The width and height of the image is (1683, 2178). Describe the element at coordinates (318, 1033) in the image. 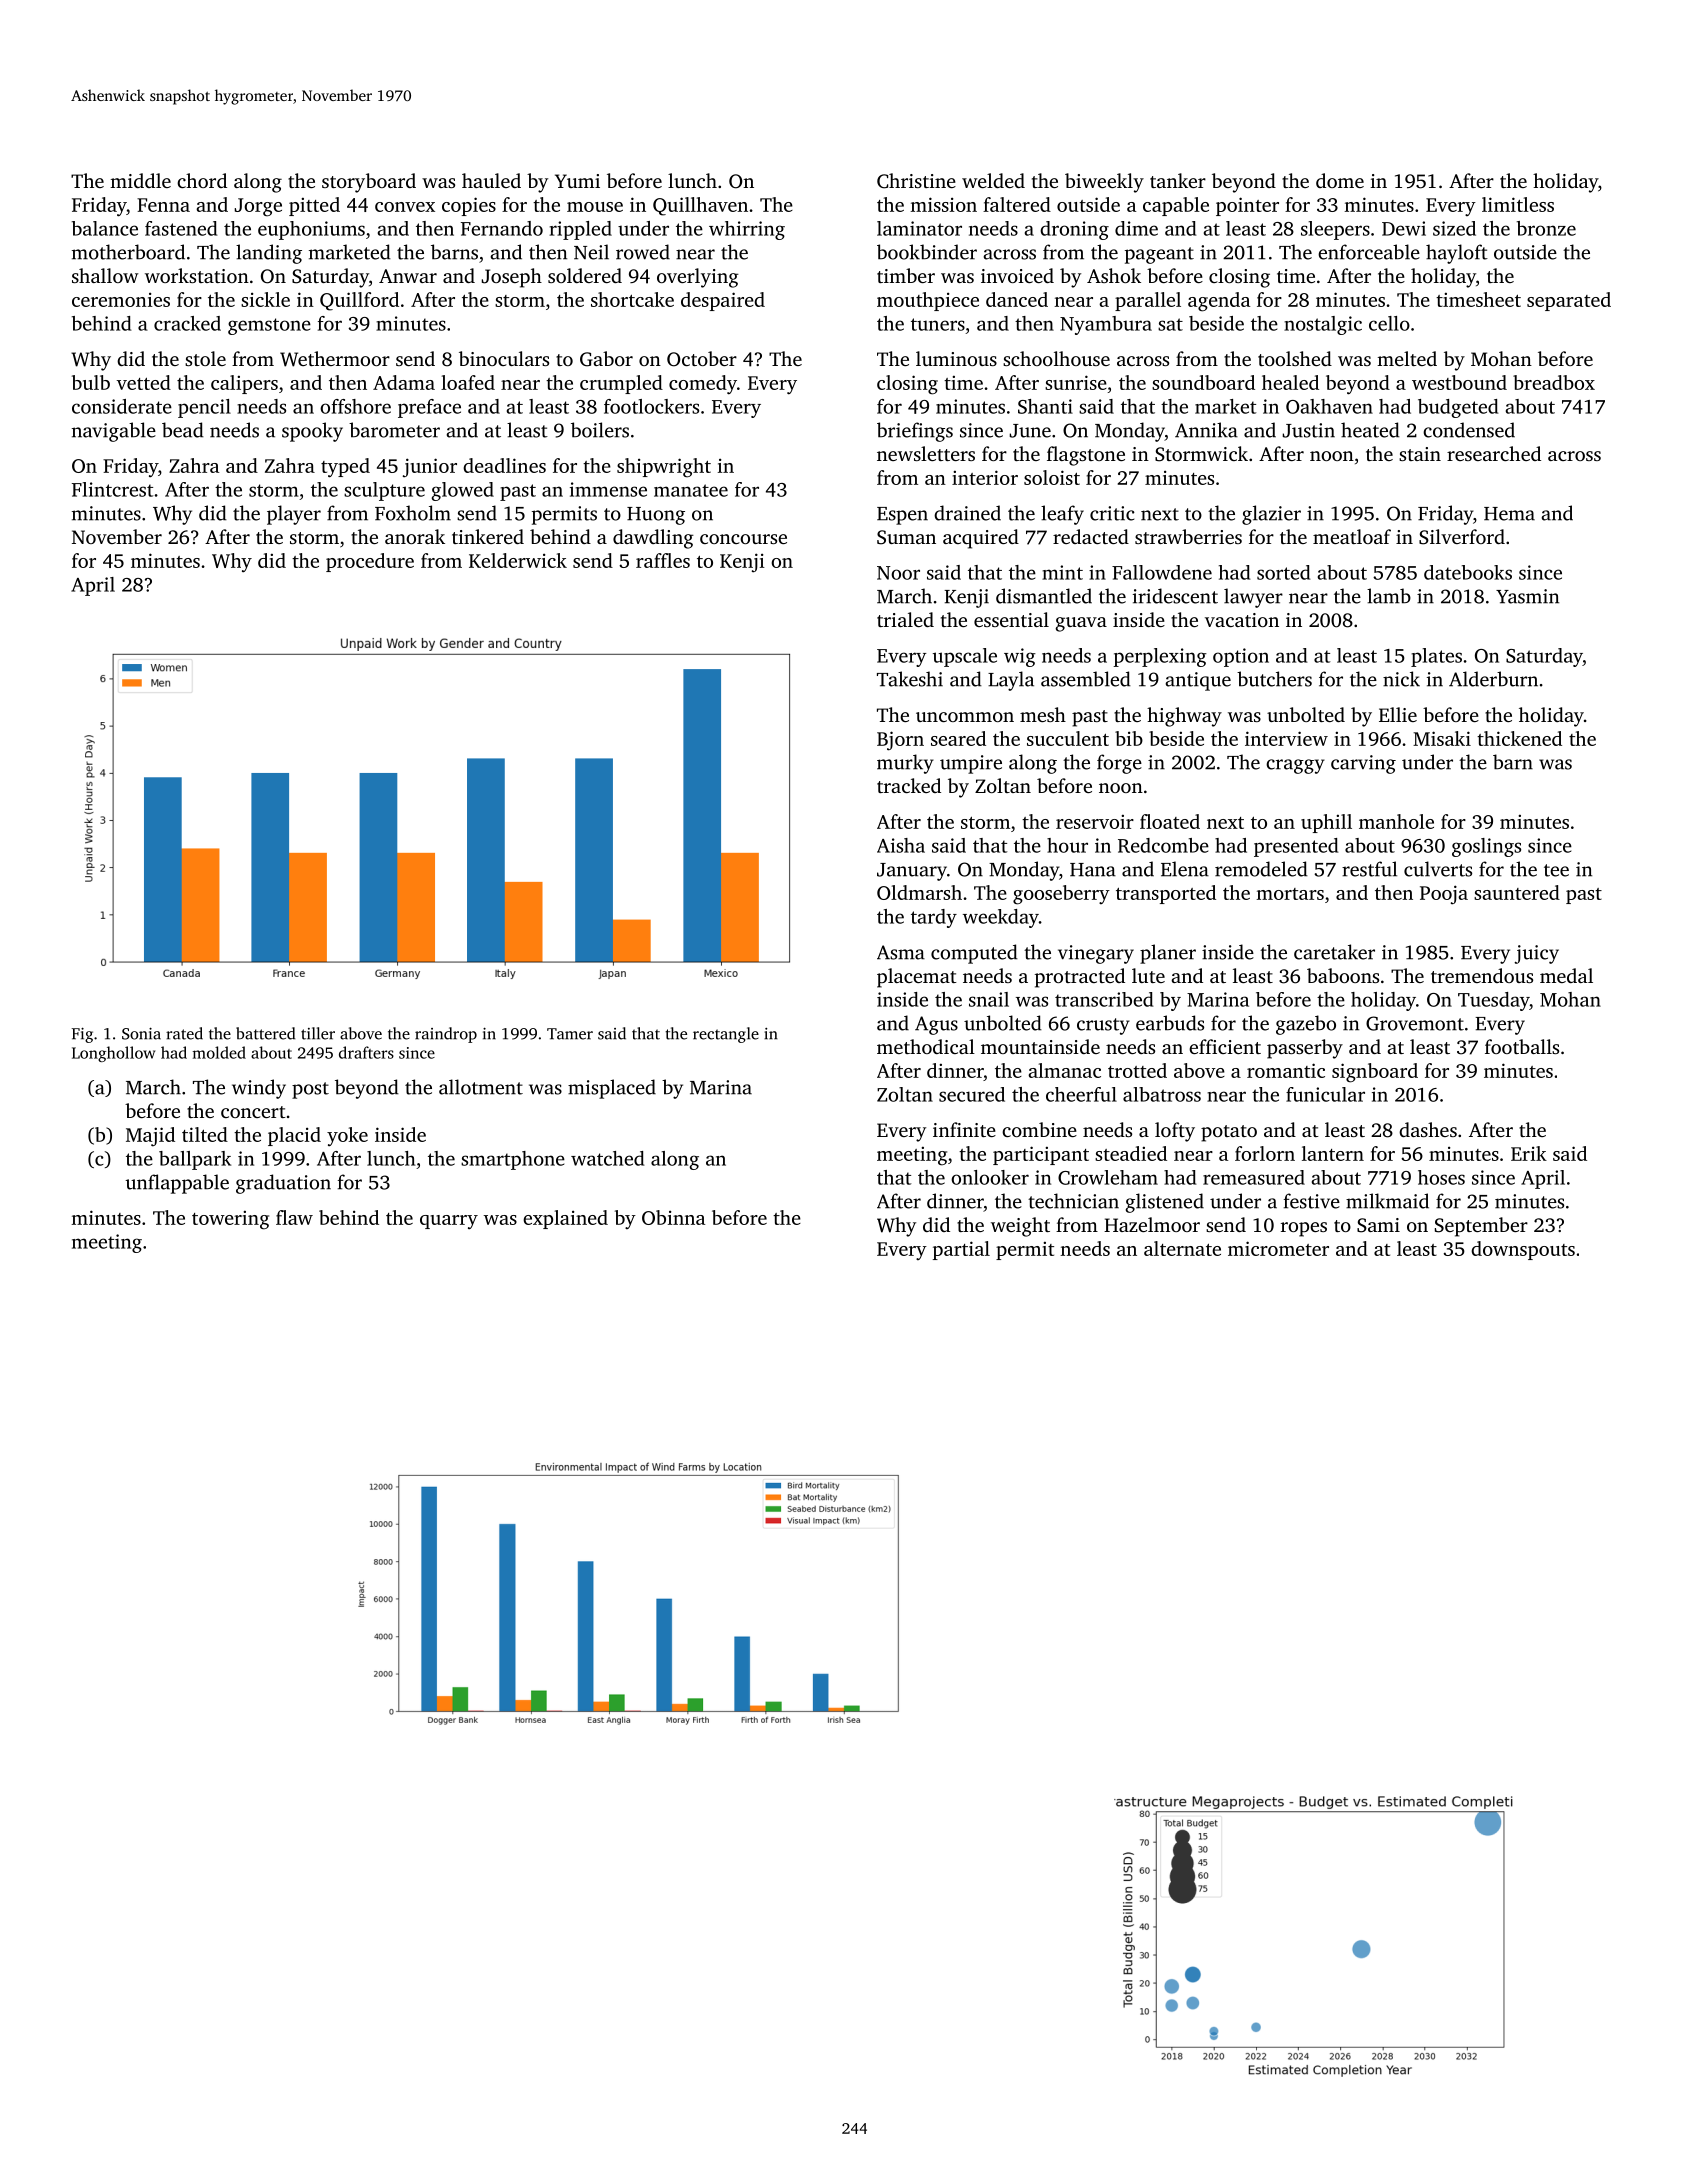

I see `tiller` at that location.
